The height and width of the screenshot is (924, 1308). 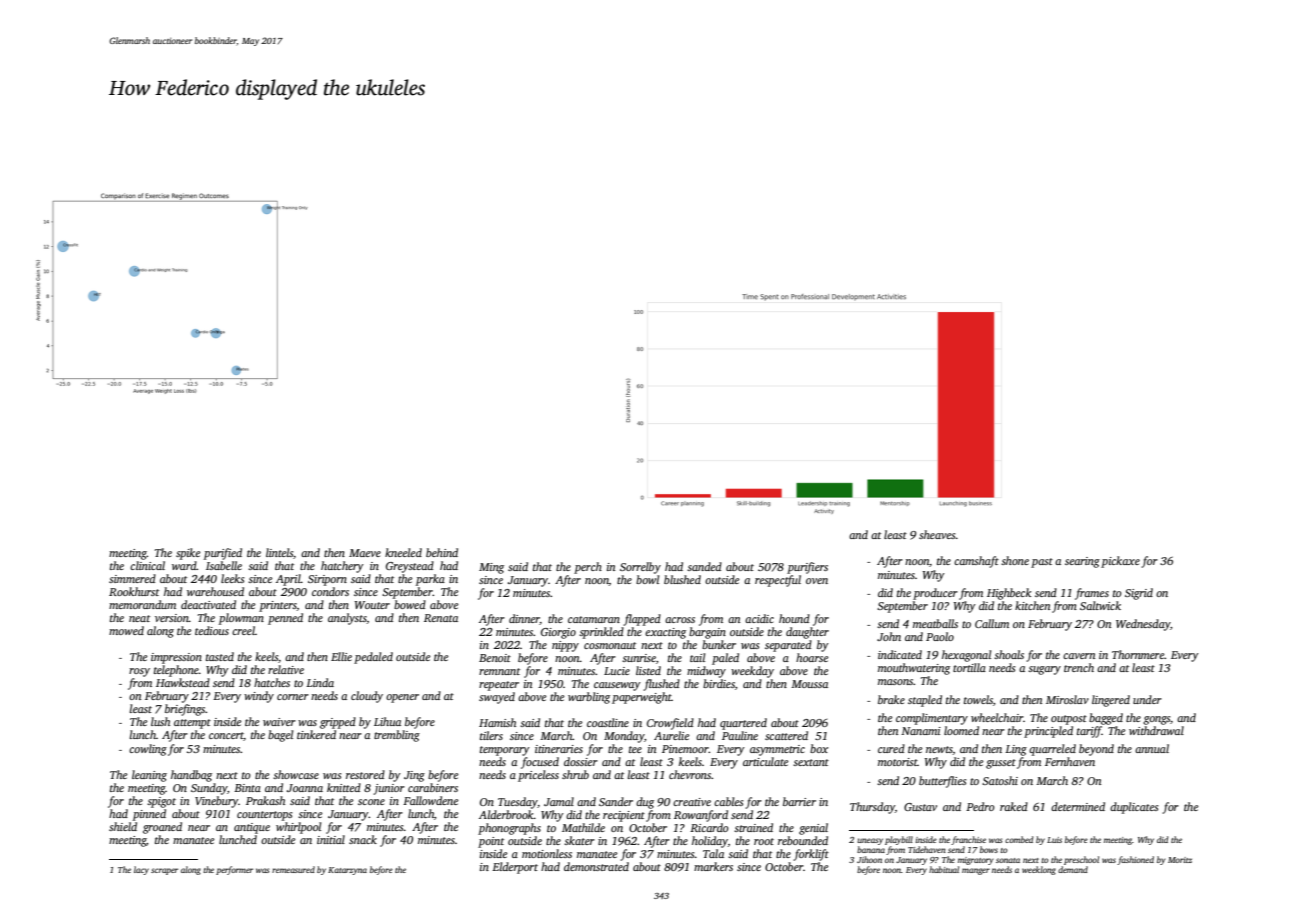 I want to click on sheaves, so click(x=937, y=534).
